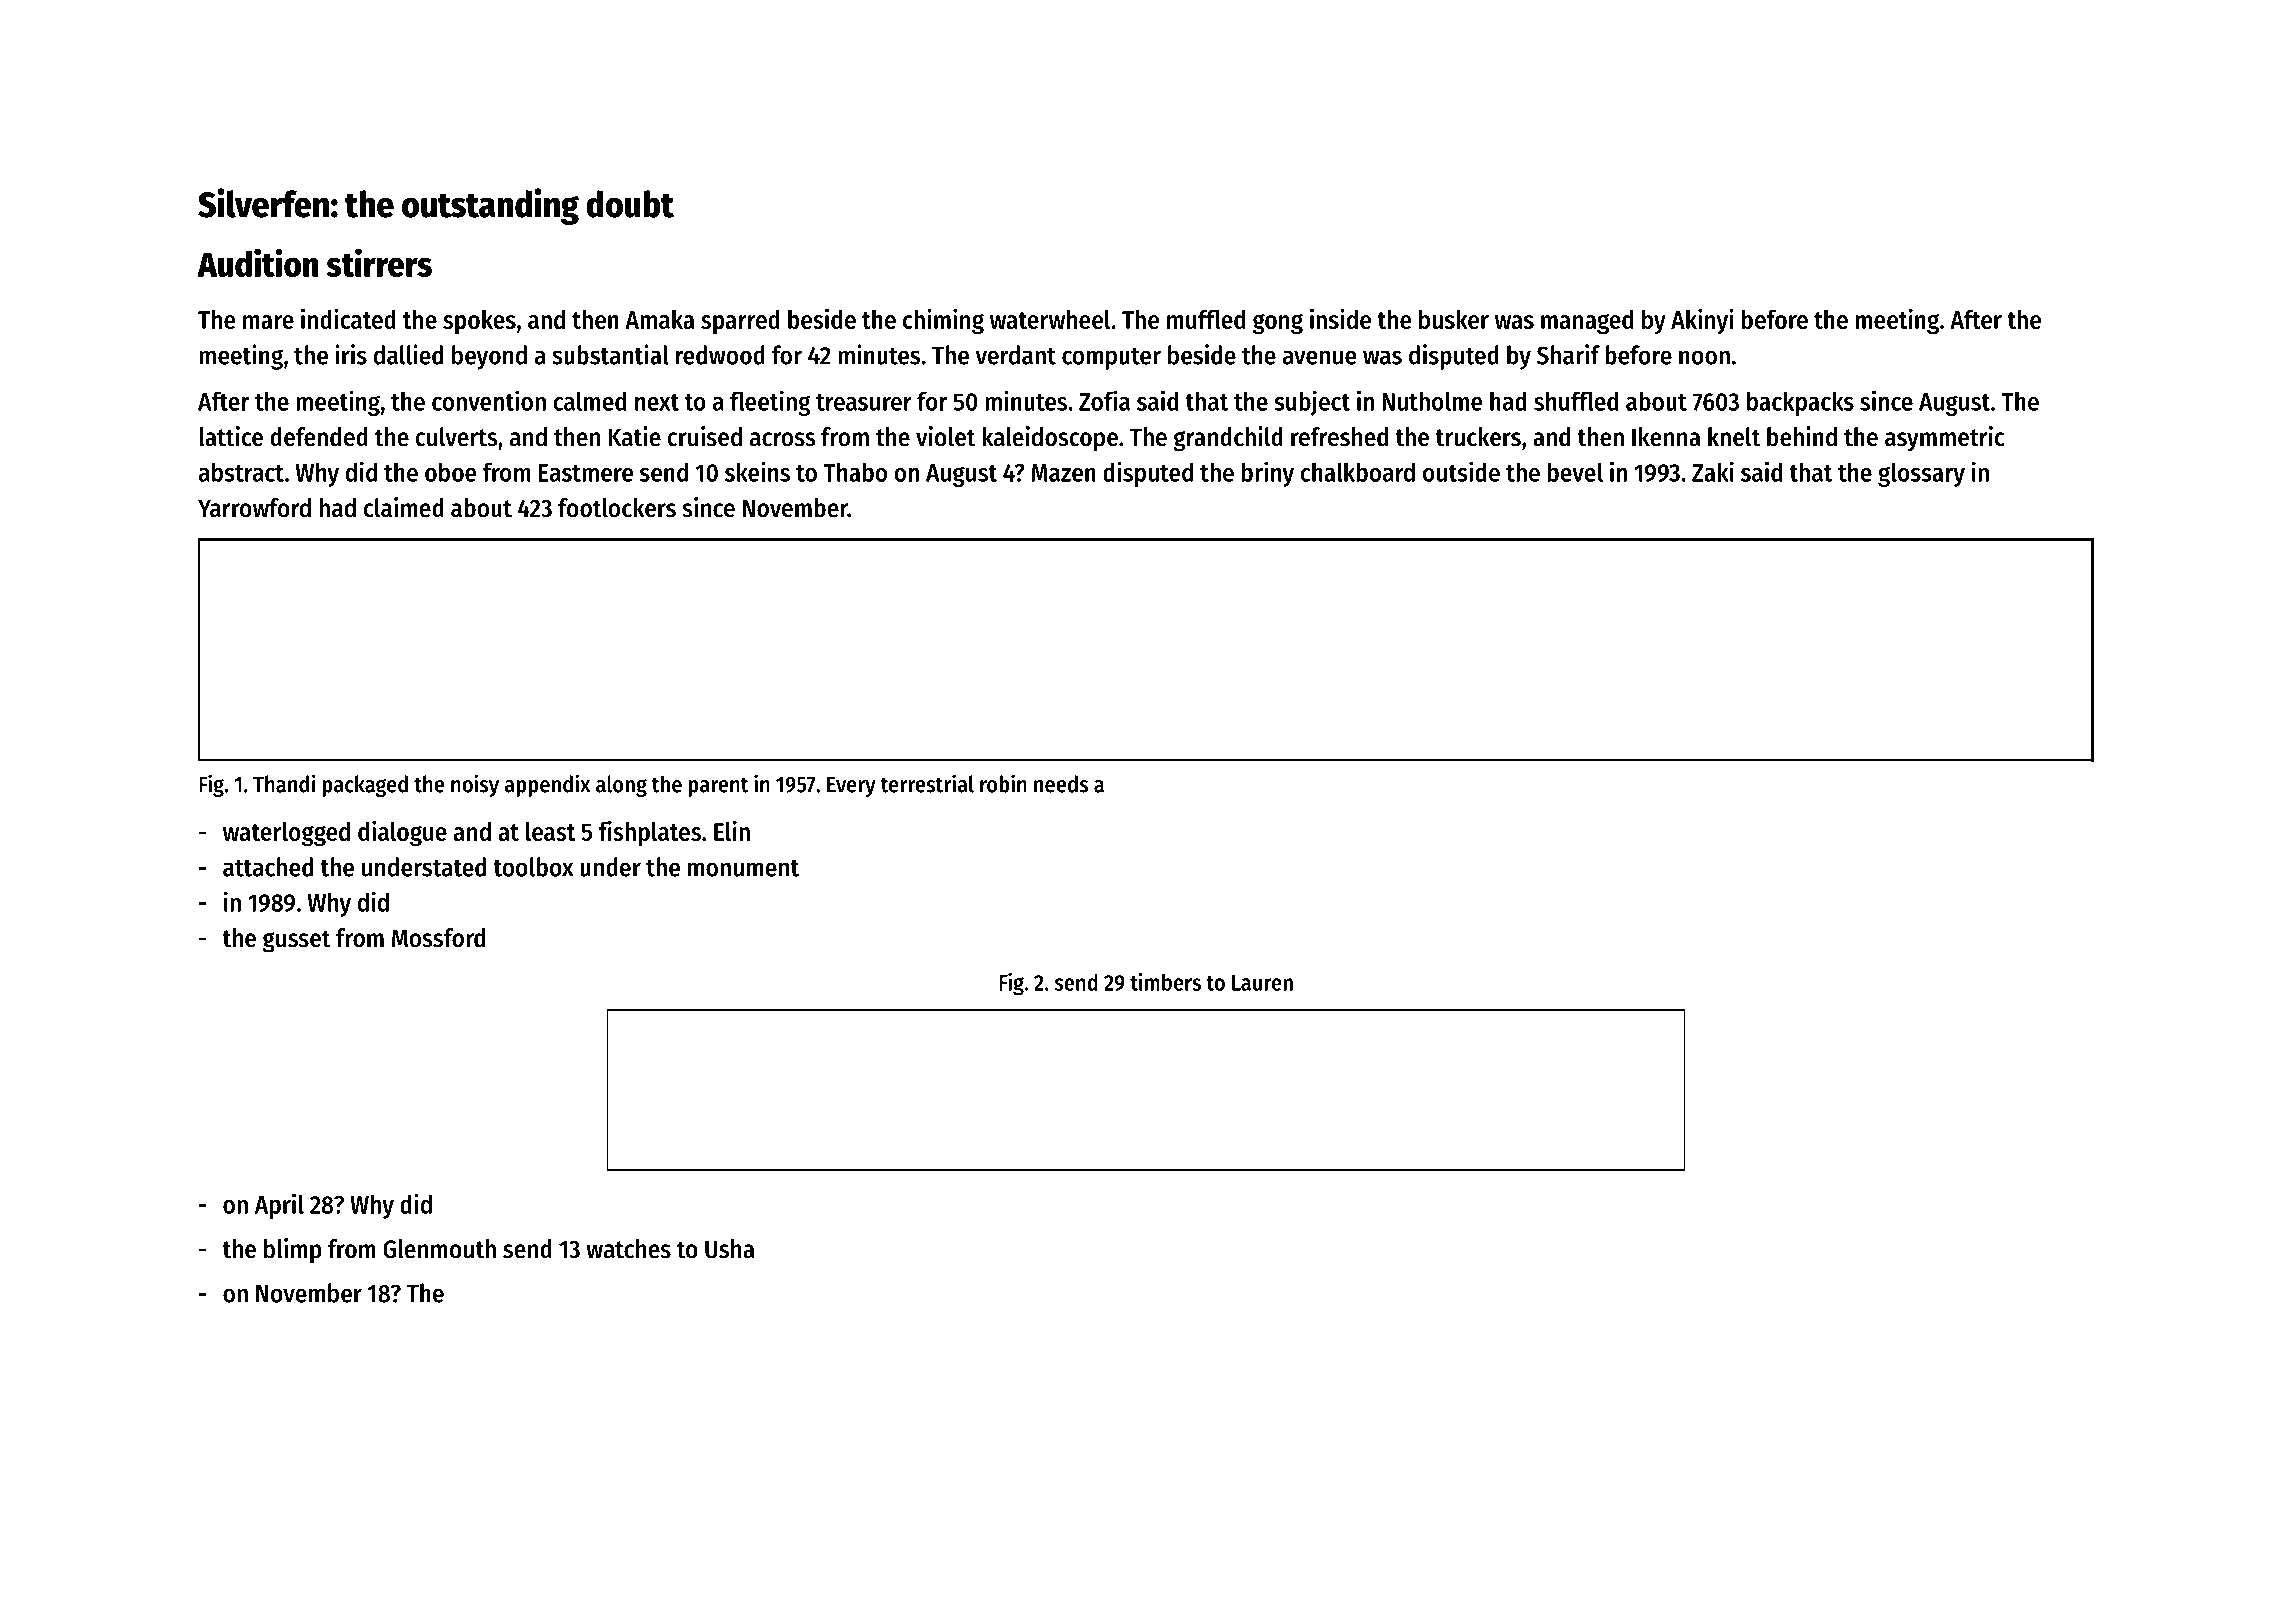  What do you see at coordinates (1061, 784) in the image?
I see `needs` at bounding box center [1061, 784].
